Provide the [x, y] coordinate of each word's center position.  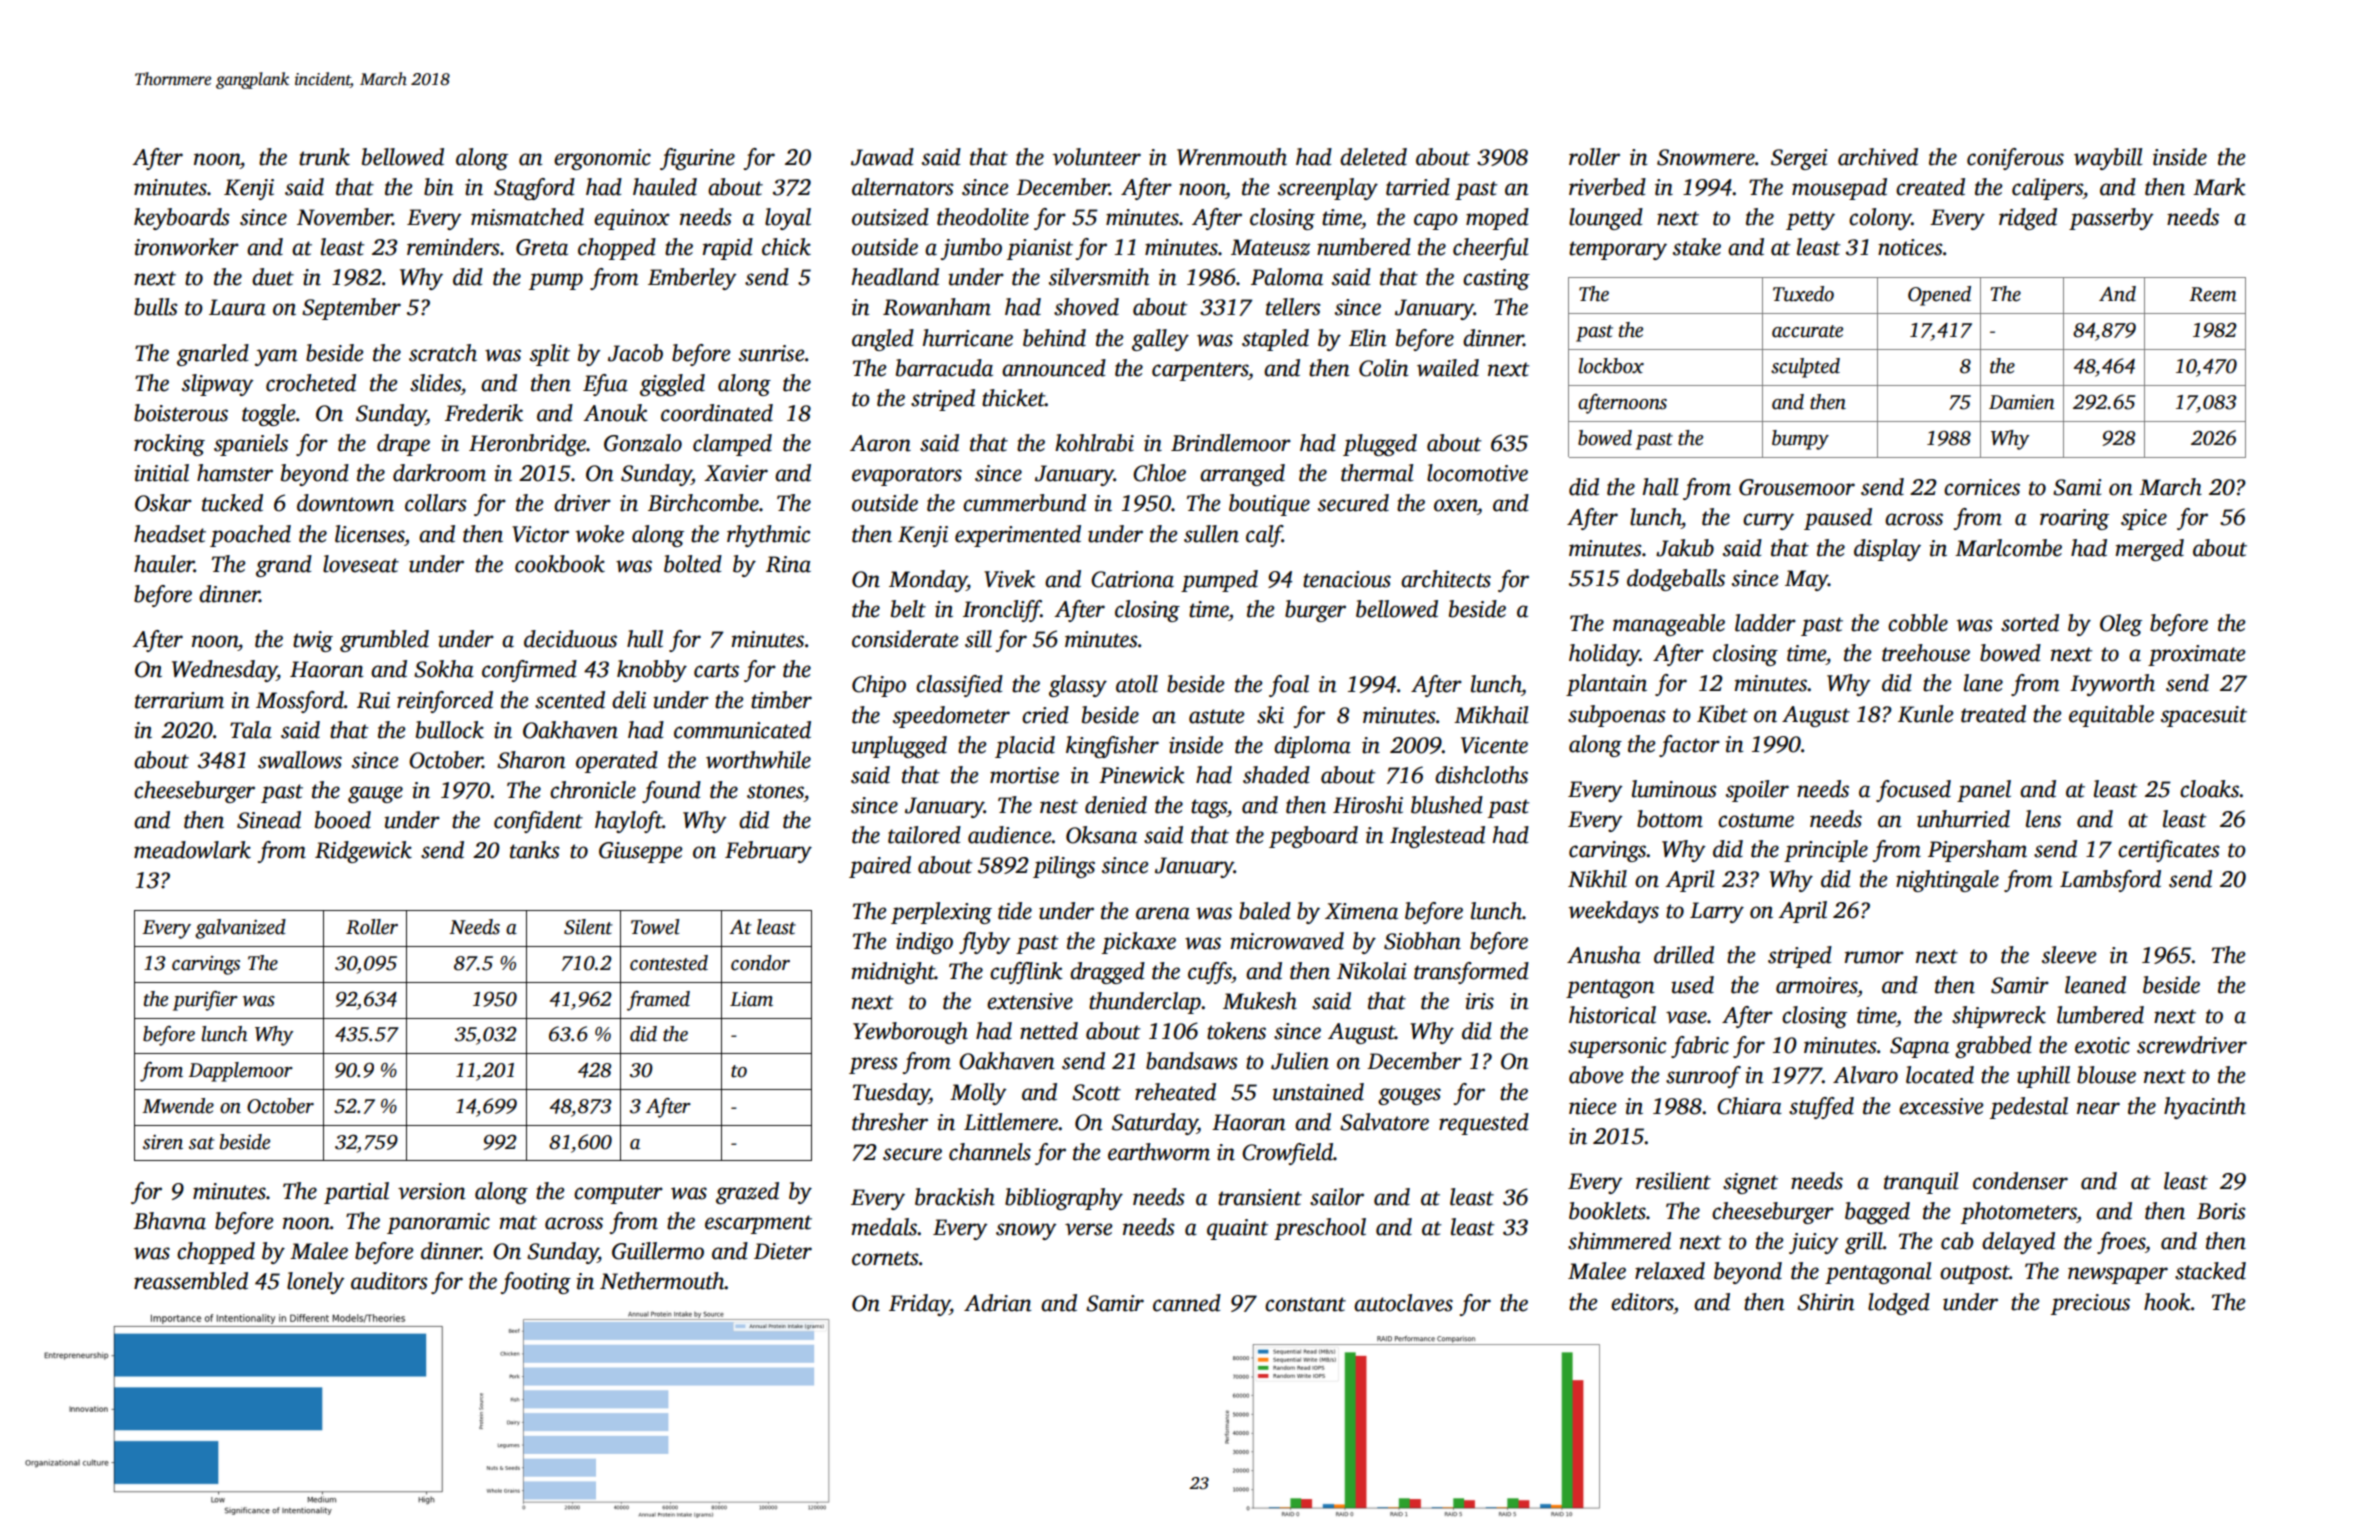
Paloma [1287, 277]
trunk [324, 157]
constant [1305, 1304]
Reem [2213, 294]
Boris [2221, 1211]
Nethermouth [662, 1281]
